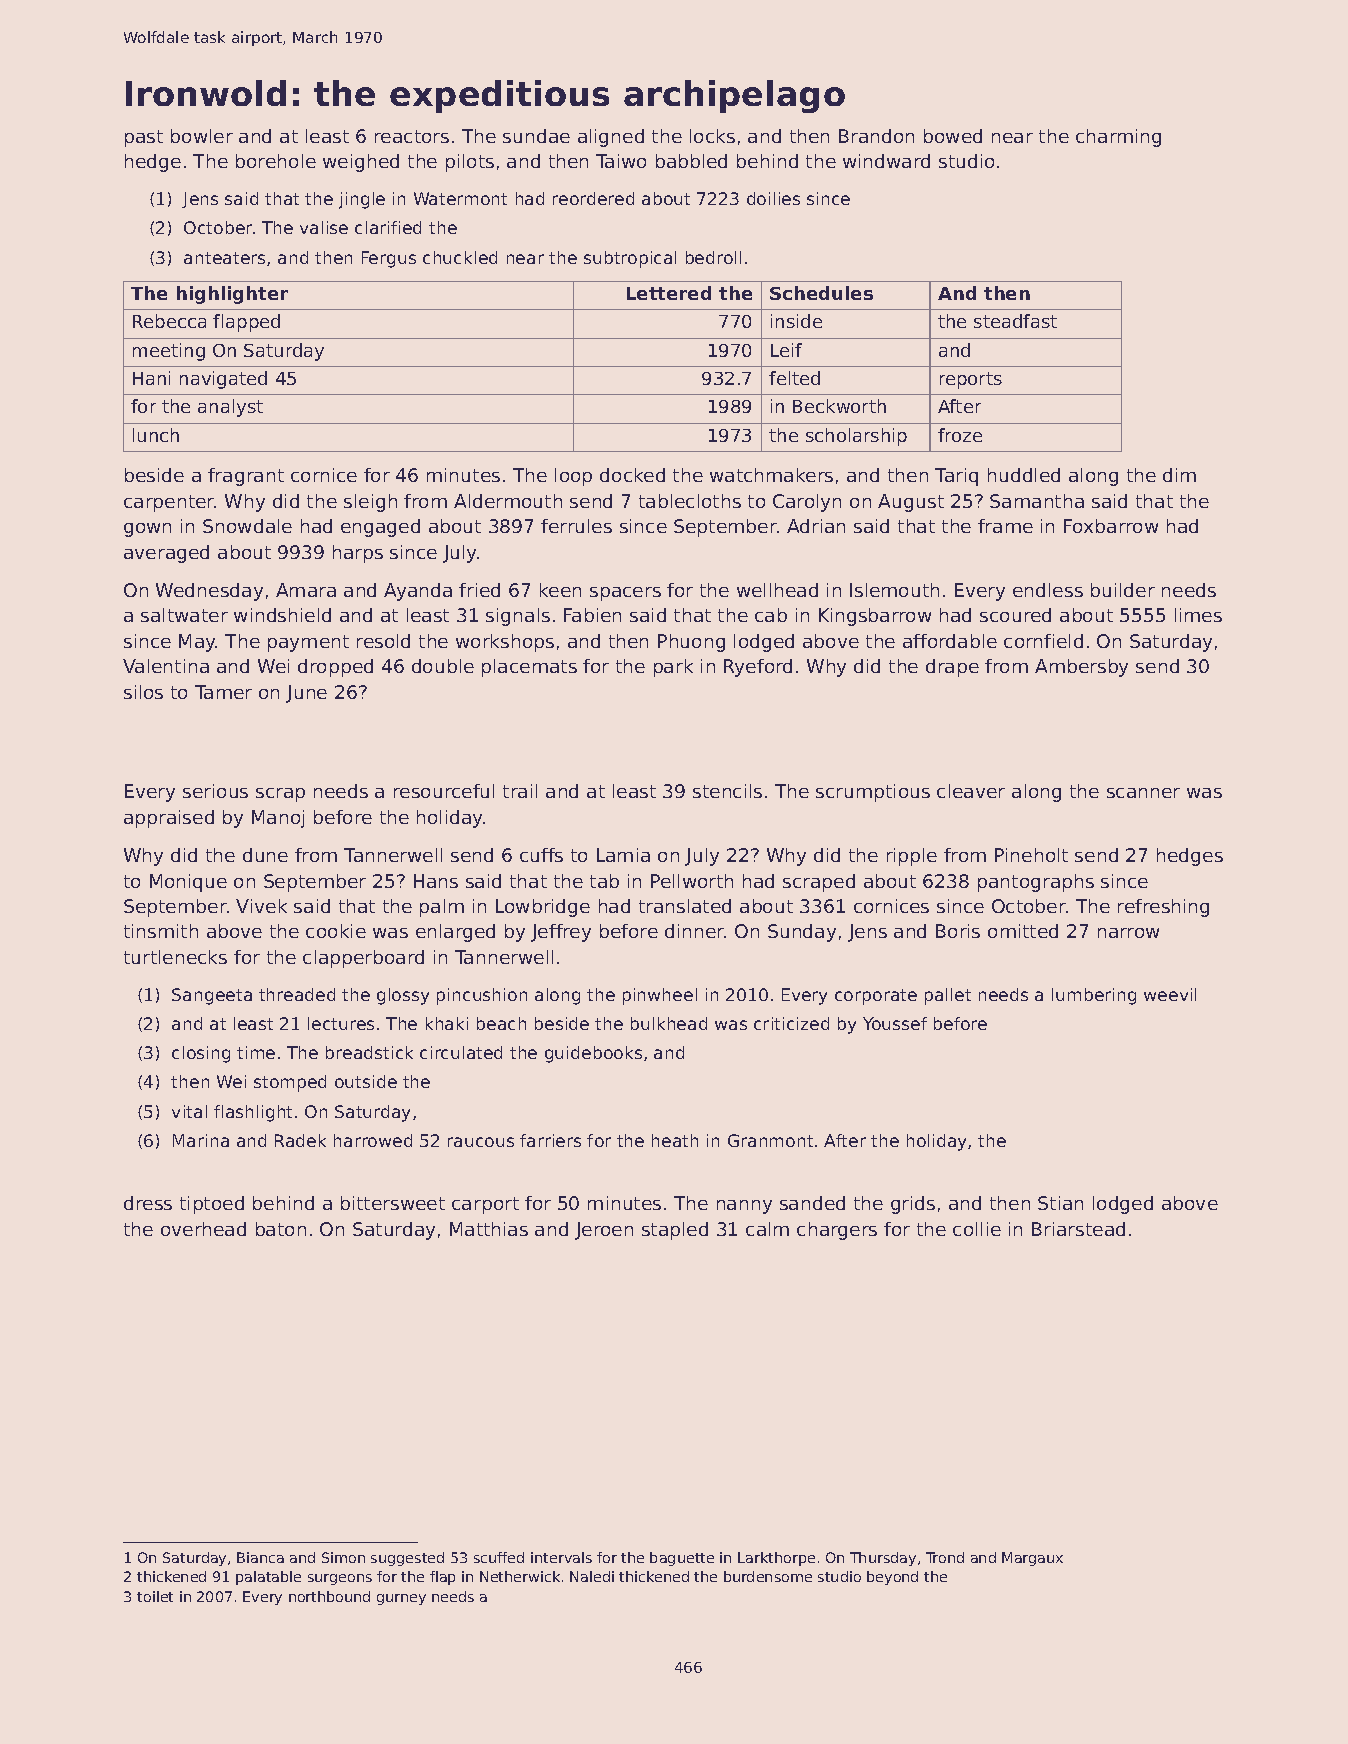  Describe the element at coordinates (260, 1557) in the screenshot. I see `Bianca` at that location.
